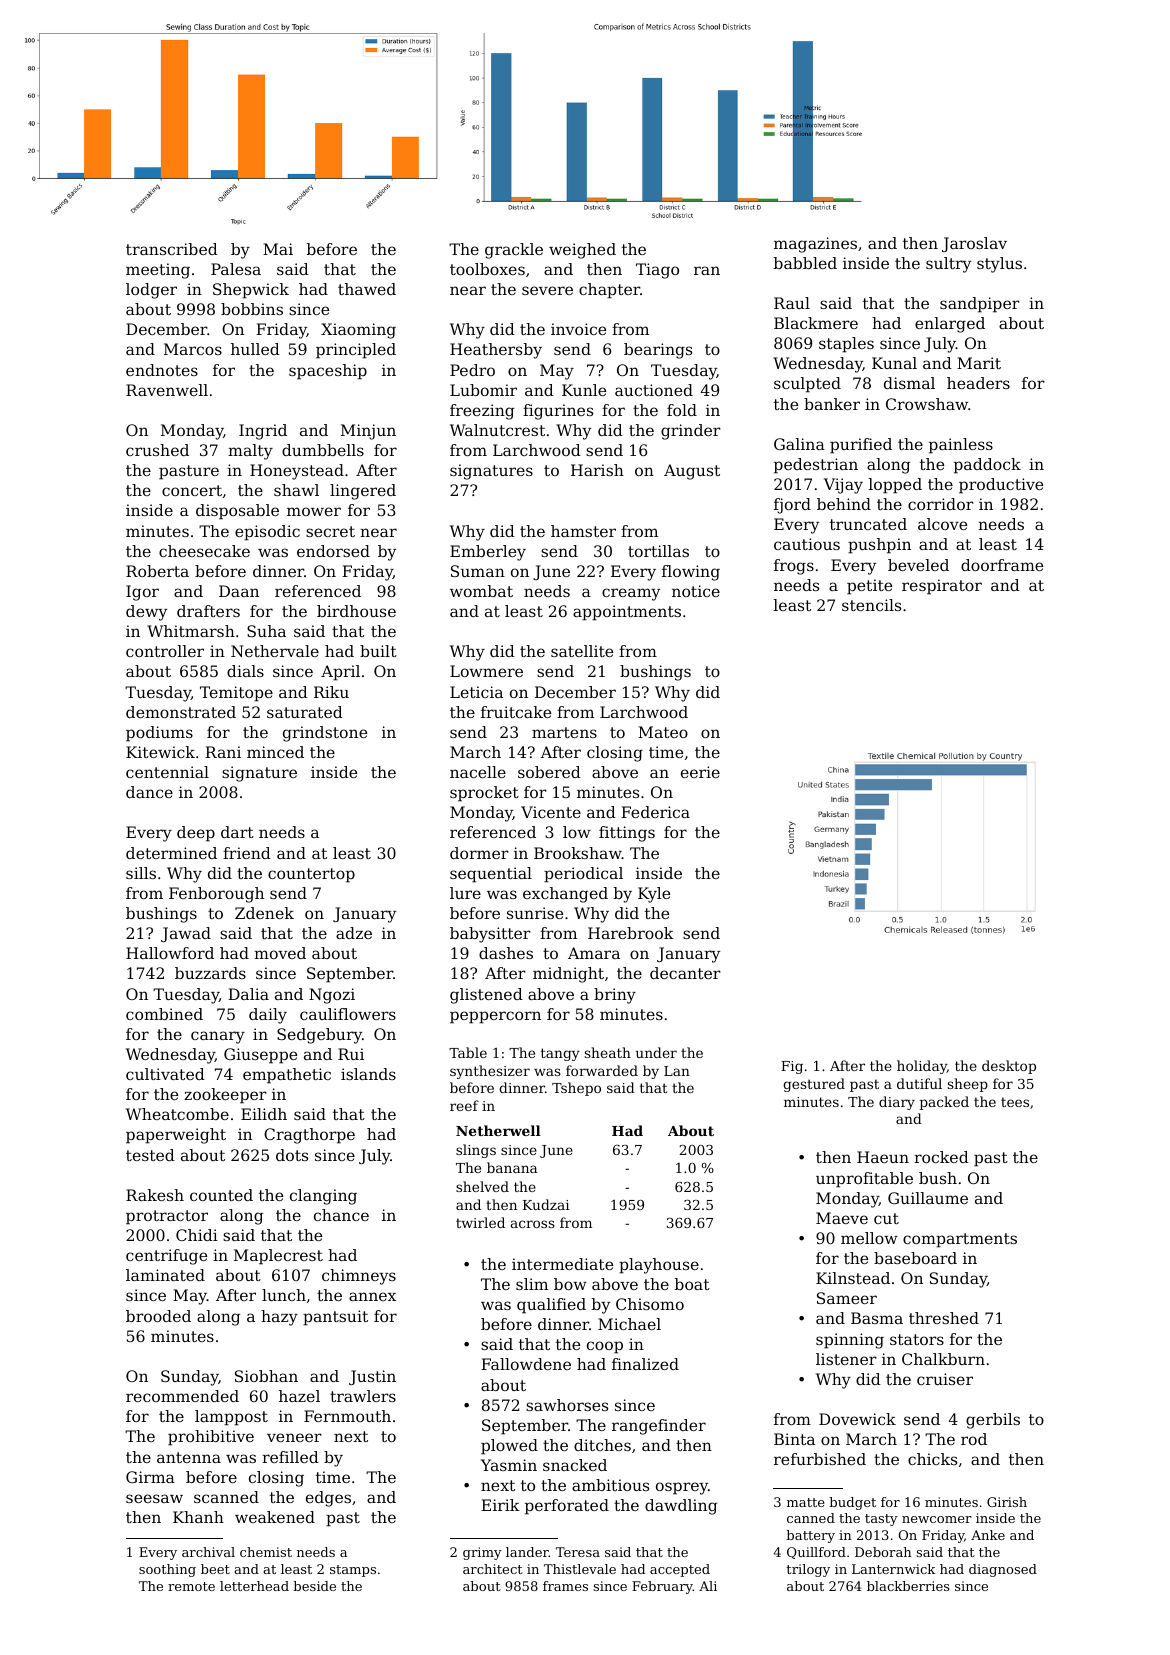  I want to click on weighed, so click(582, 251).
